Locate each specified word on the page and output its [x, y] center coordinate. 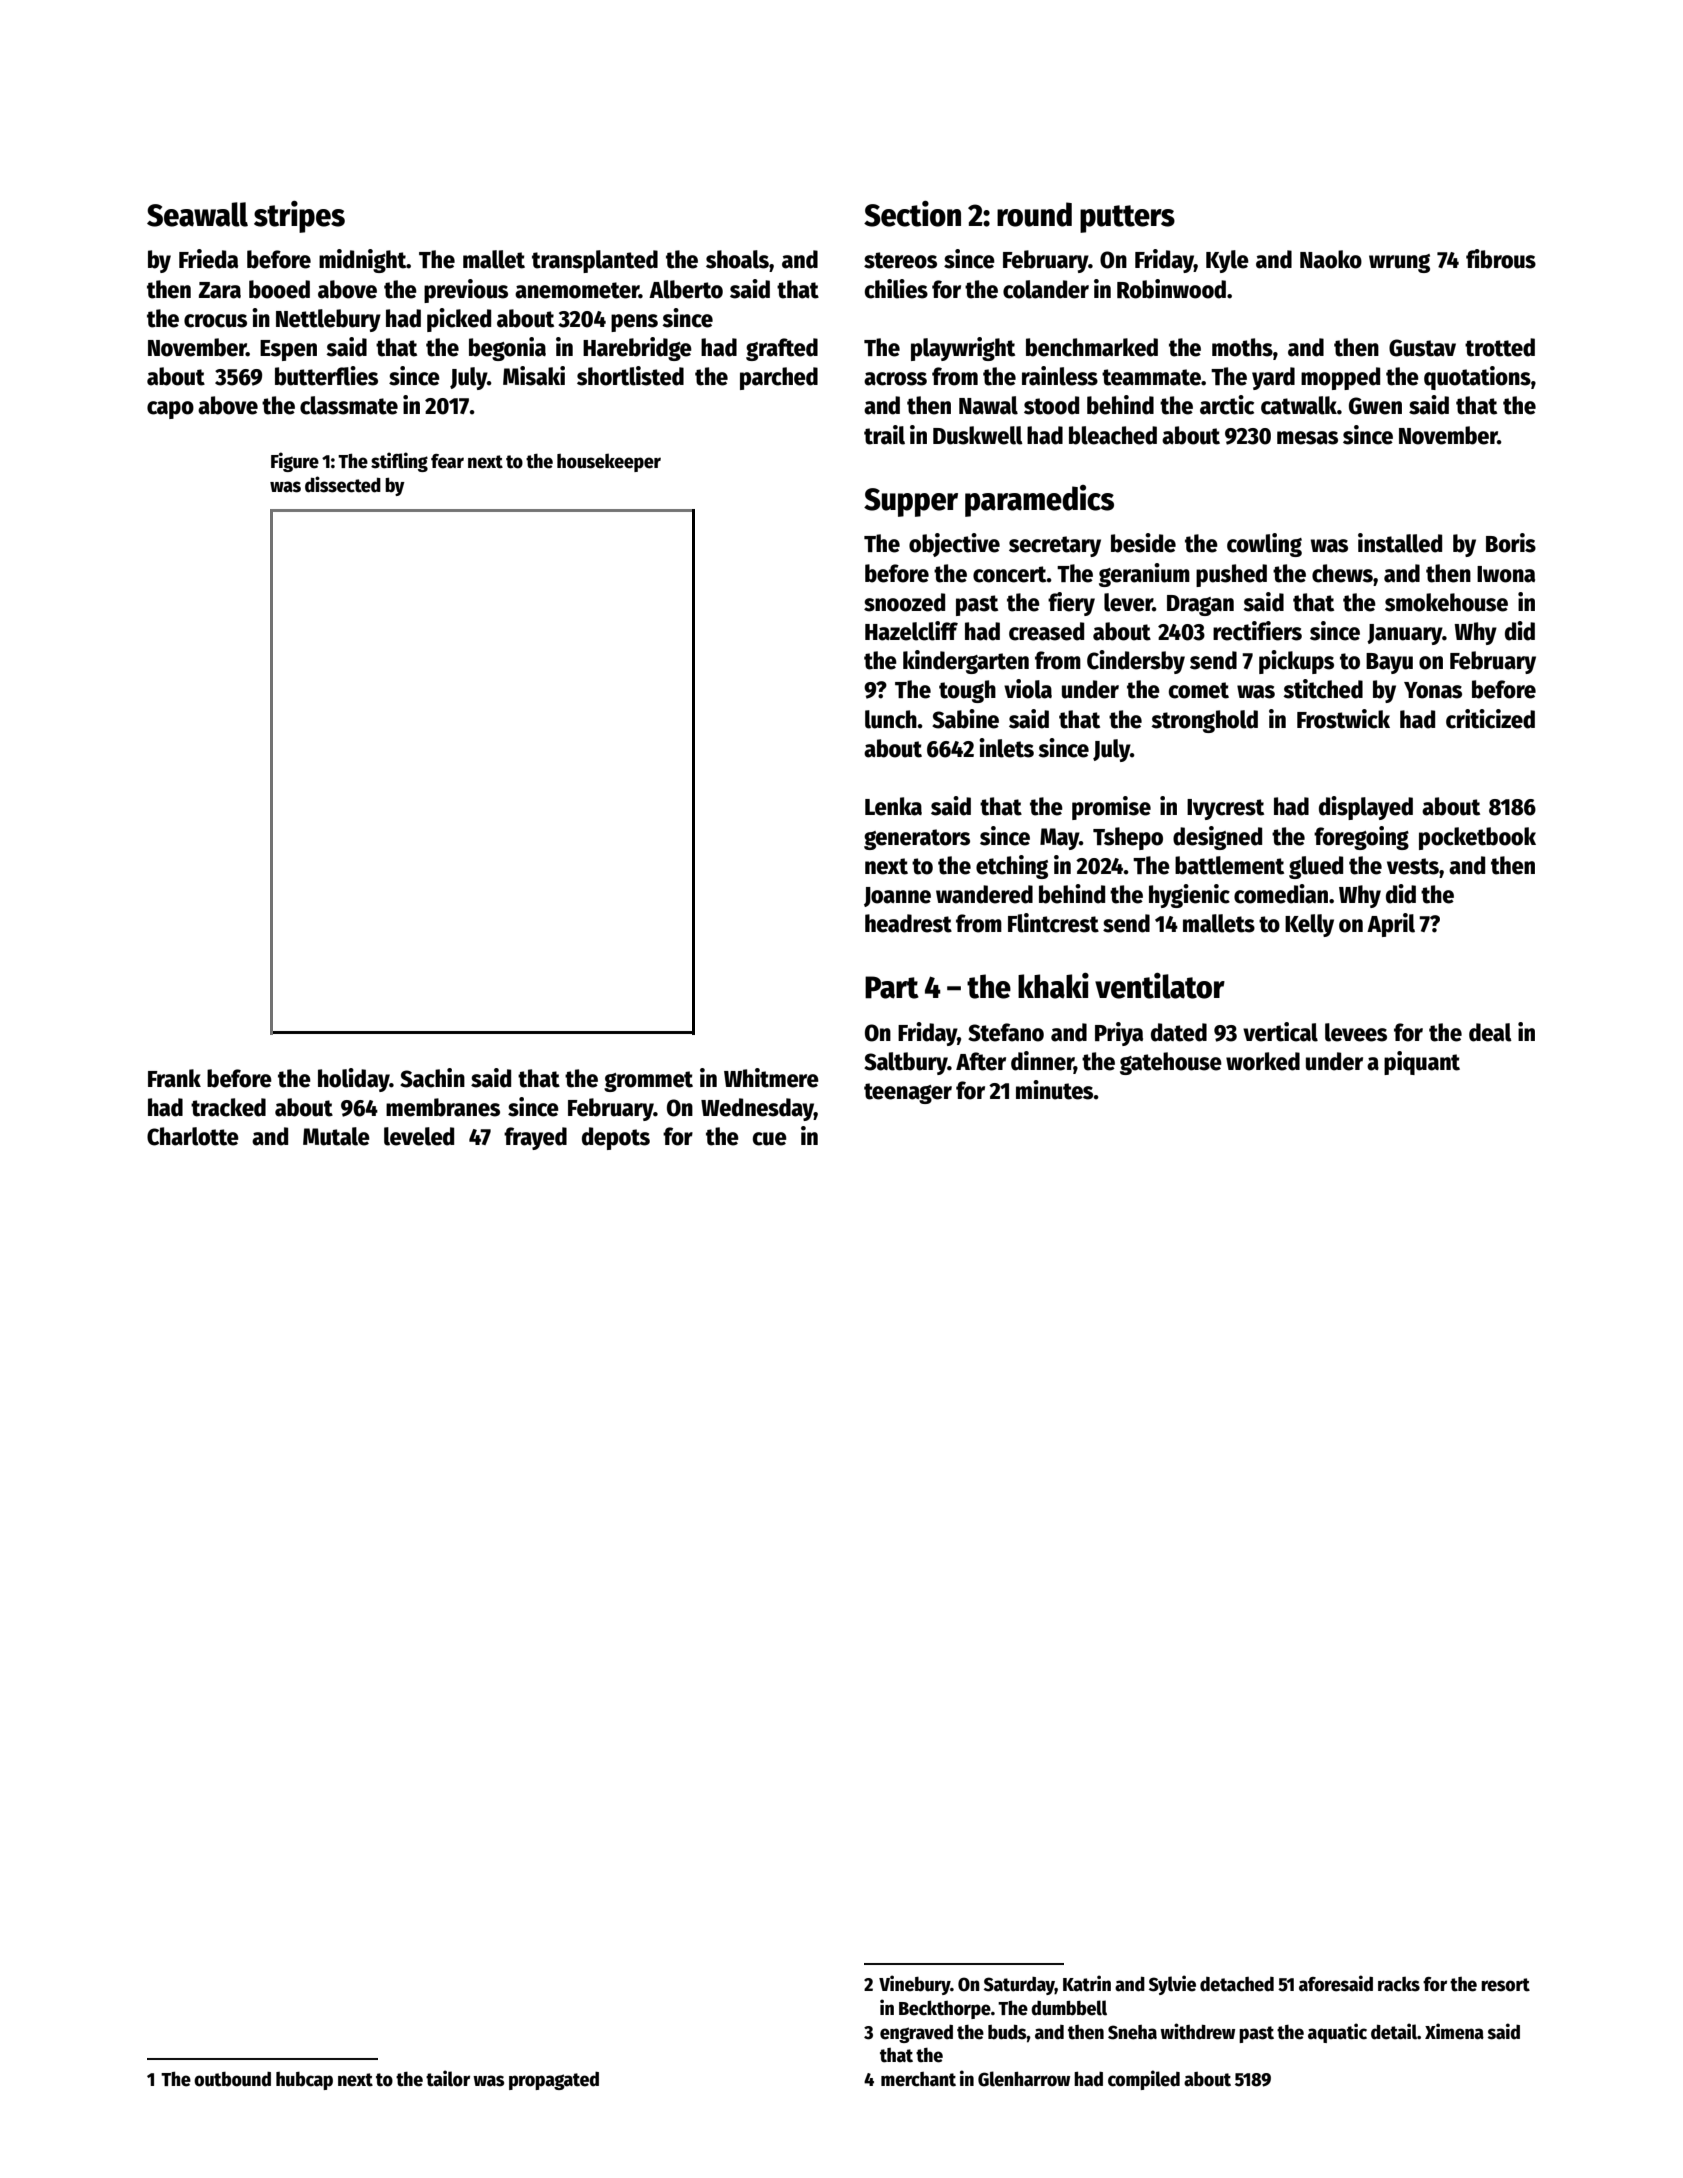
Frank [174, 1078]
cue [770, 1139]
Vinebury [915, 1985]
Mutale [336, 1136]
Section [912, 214]
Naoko [1331, 259]
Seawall [197, 214]
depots [616, 1138]
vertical [1280, 1032]
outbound [232, 2079]
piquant [1422, 1063]
